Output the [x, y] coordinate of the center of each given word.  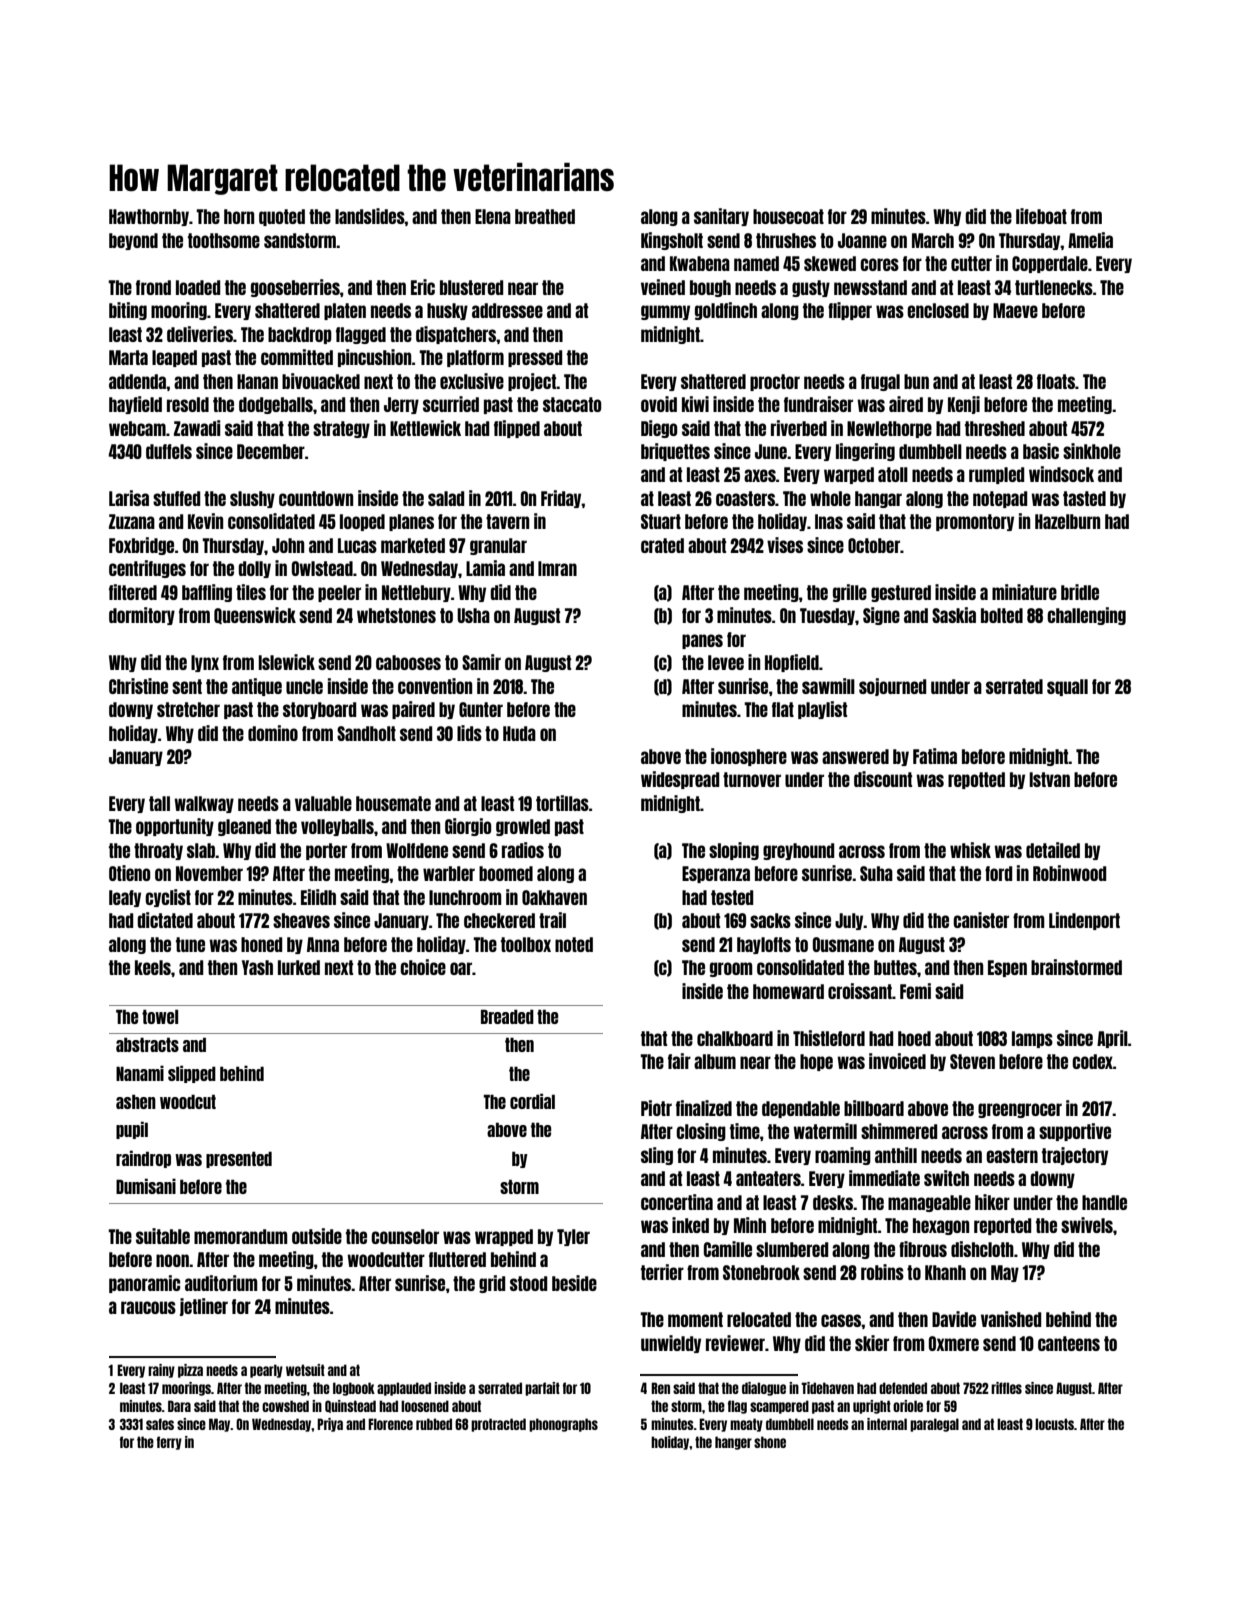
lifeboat [1041, 216]
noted [574, 944]
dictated [165, 920]
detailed [1053, 850]
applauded [404, 1389]
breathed [545, 216]
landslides [370, 216]
